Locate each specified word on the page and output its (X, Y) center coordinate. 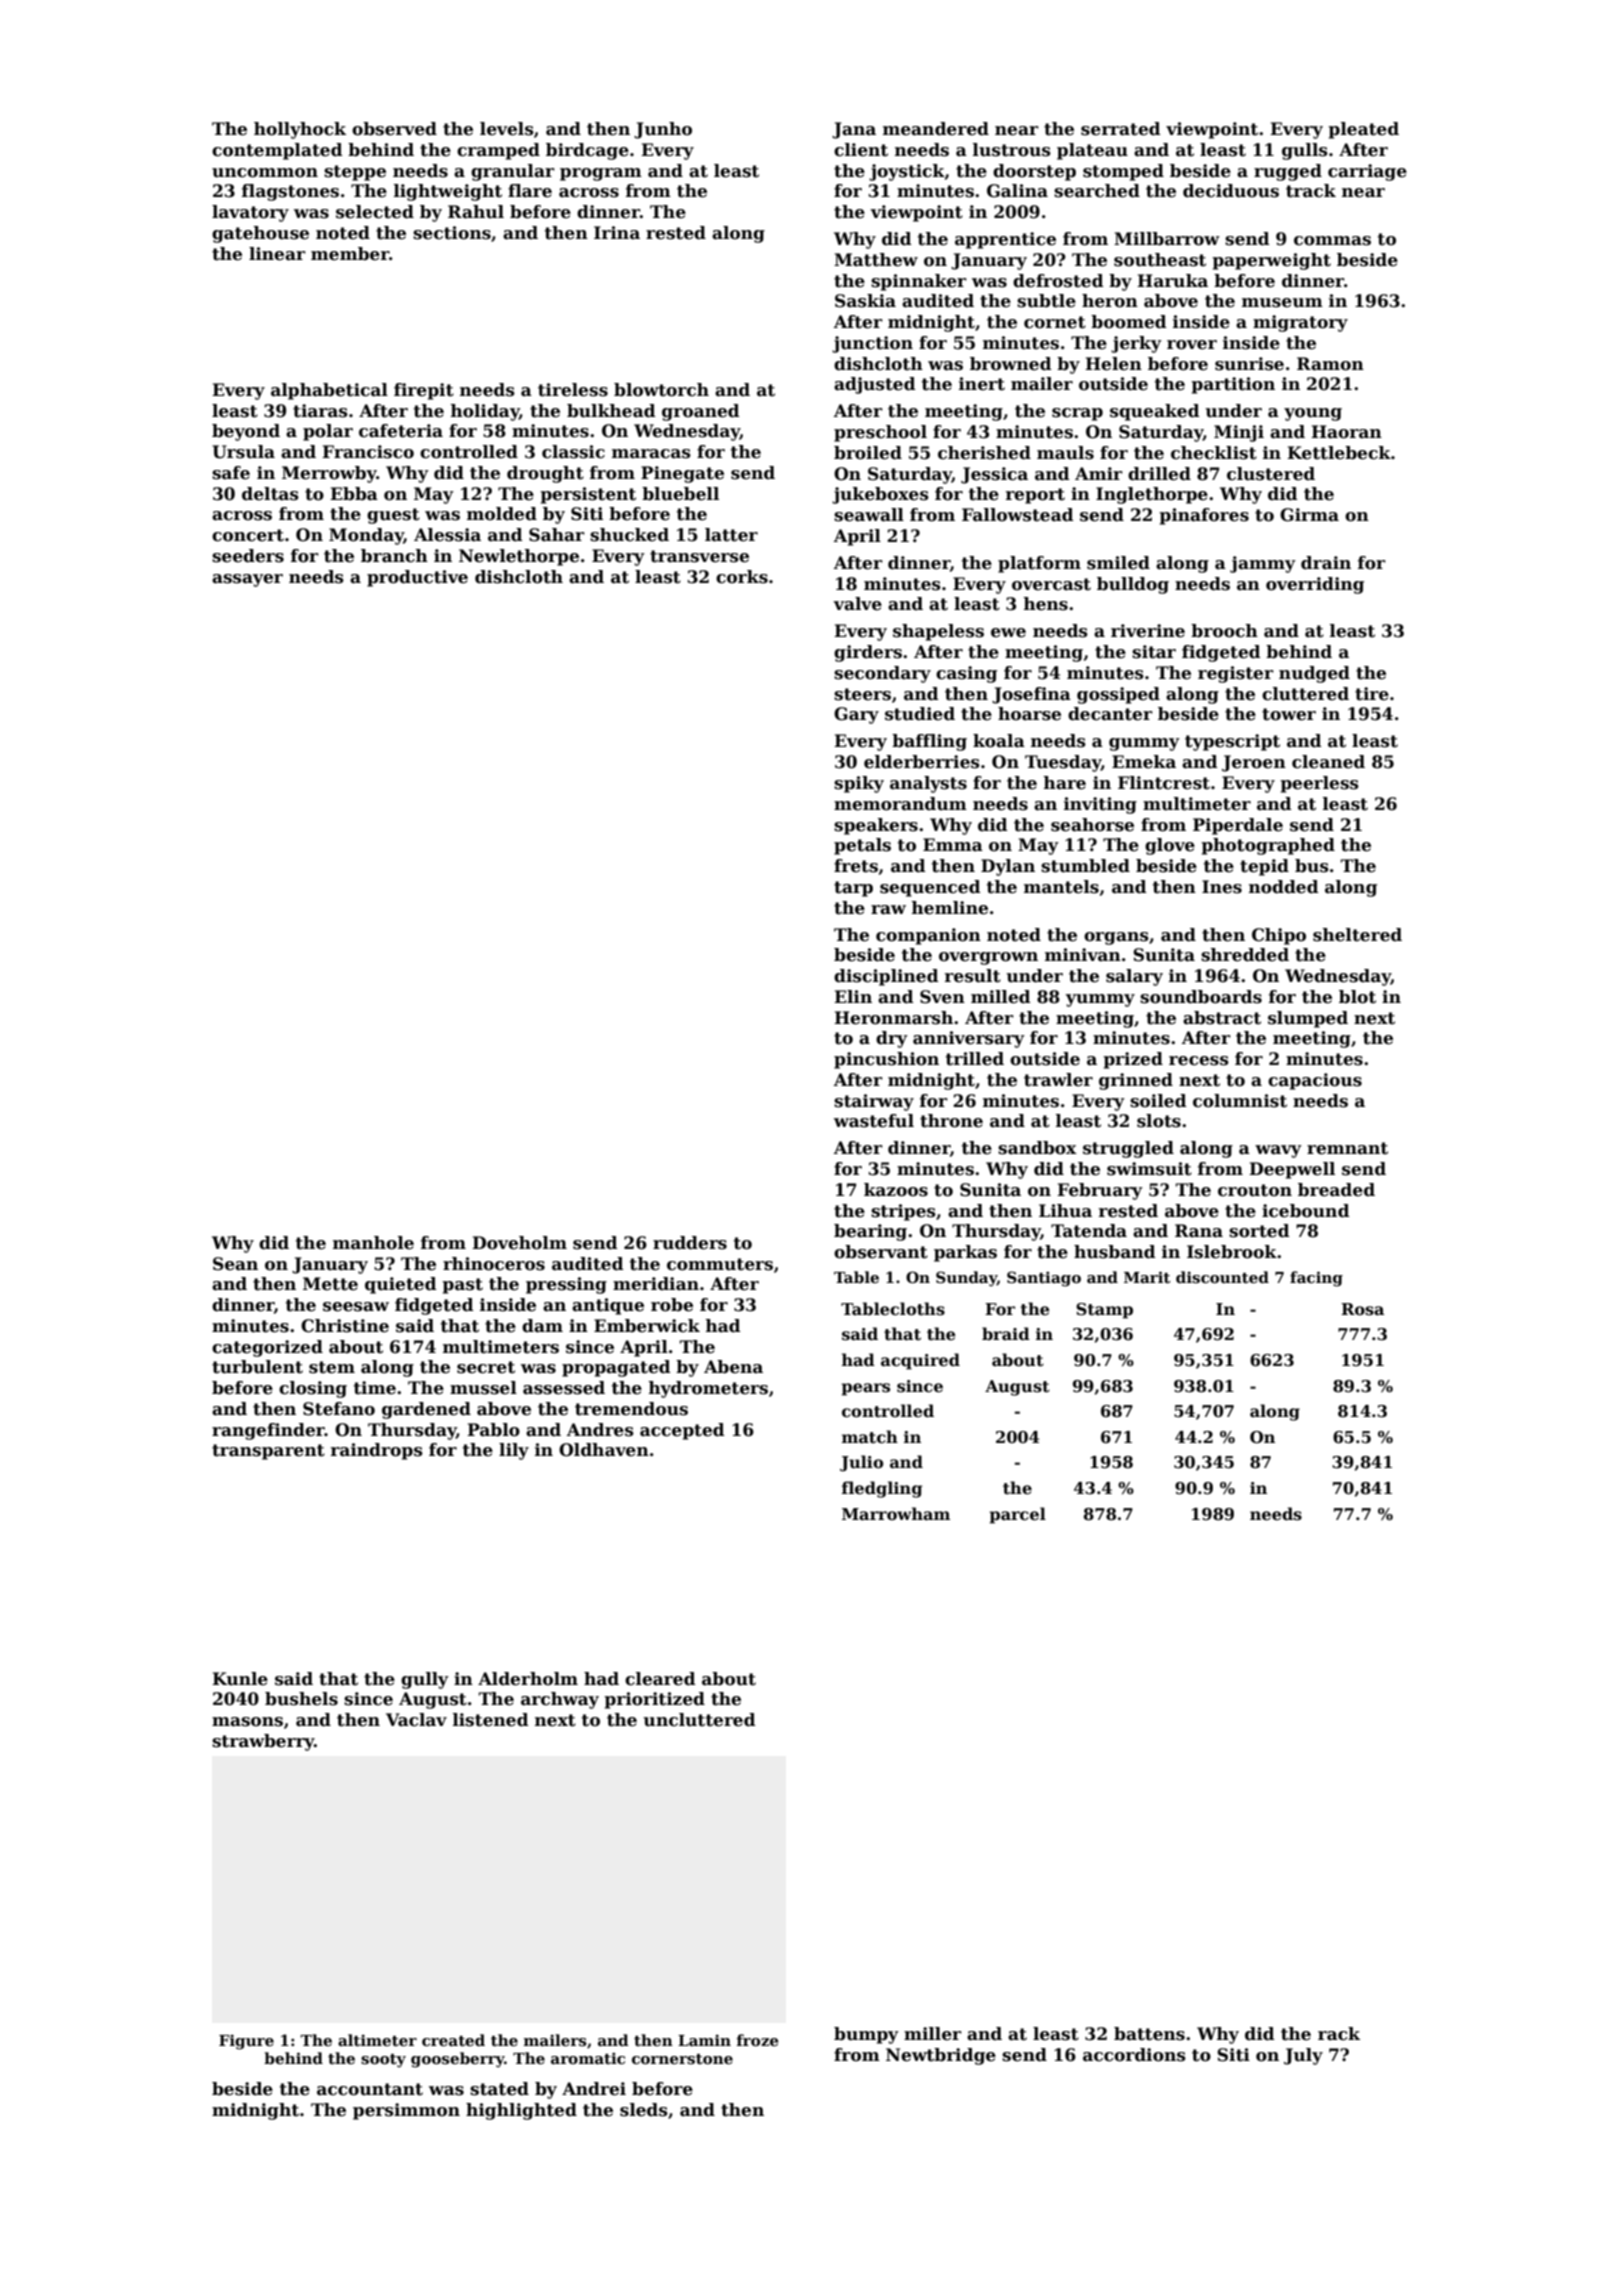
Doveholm (519, 1243)
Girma (1309, 515)
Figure (246, 2042)
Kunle (240, 1679)
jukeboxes (880, 495)
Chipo (1279, 936)
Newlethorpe (519, 557)
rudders (690, 1243)
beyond (246, 432)
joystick (907, 172)
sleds (644, 2110)
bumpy (866, 2035)
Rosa (1362, 1309)
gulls (1305, 151)
